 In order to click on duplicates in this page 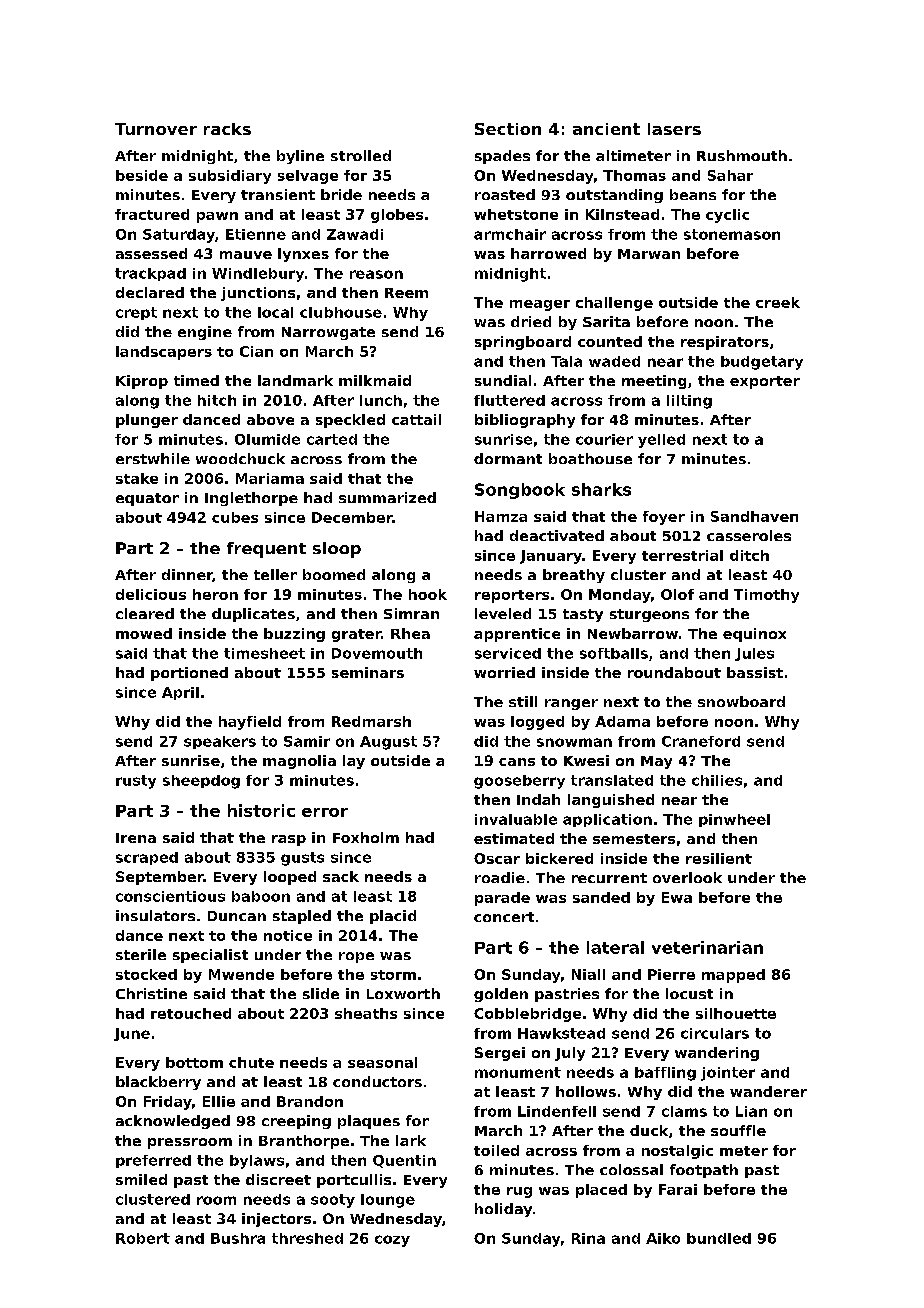, I will do `click(253, 615)`.
